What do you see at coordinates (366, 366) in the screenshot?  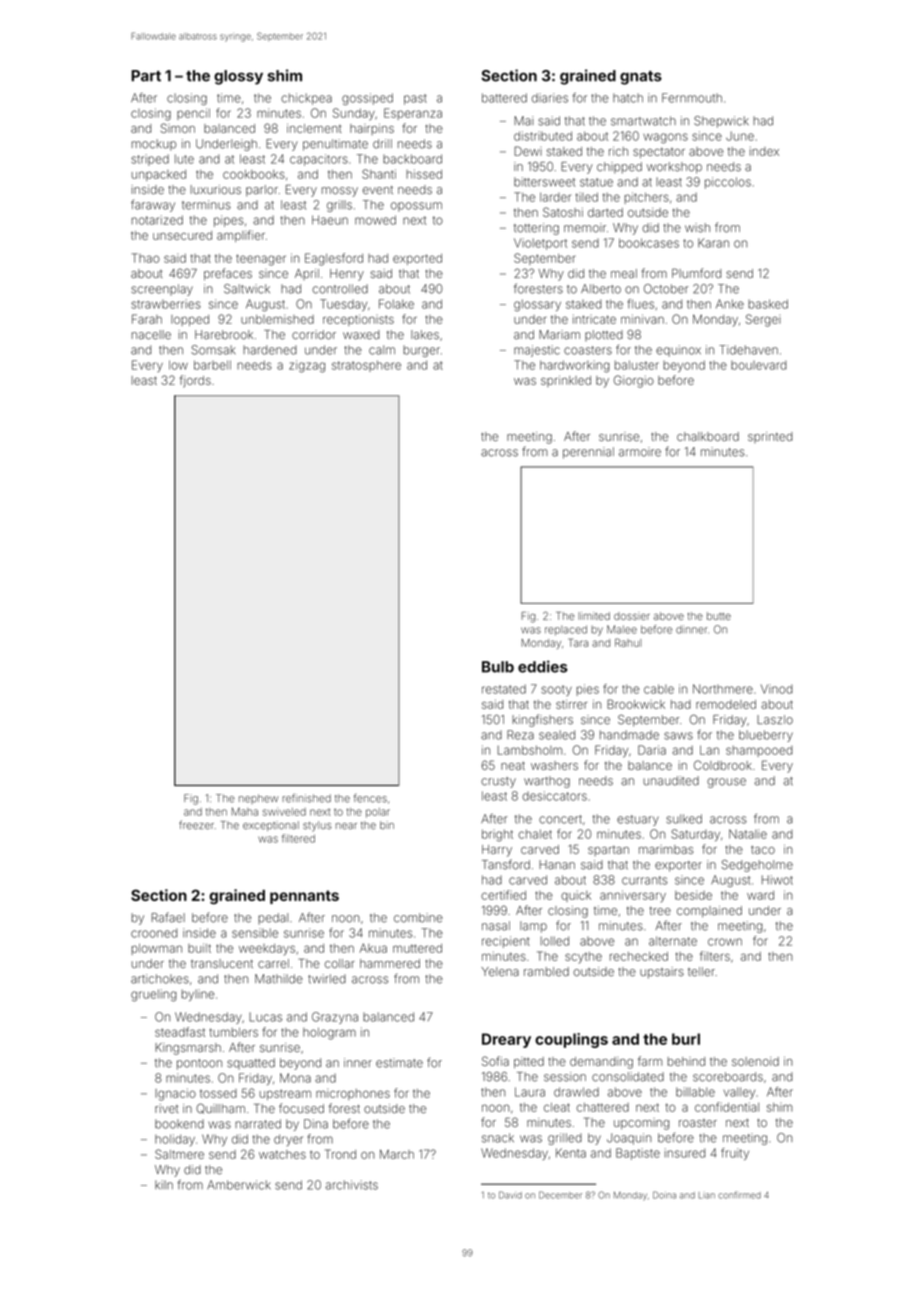 I see `stratosphere` at bounding box center [366, 366].
